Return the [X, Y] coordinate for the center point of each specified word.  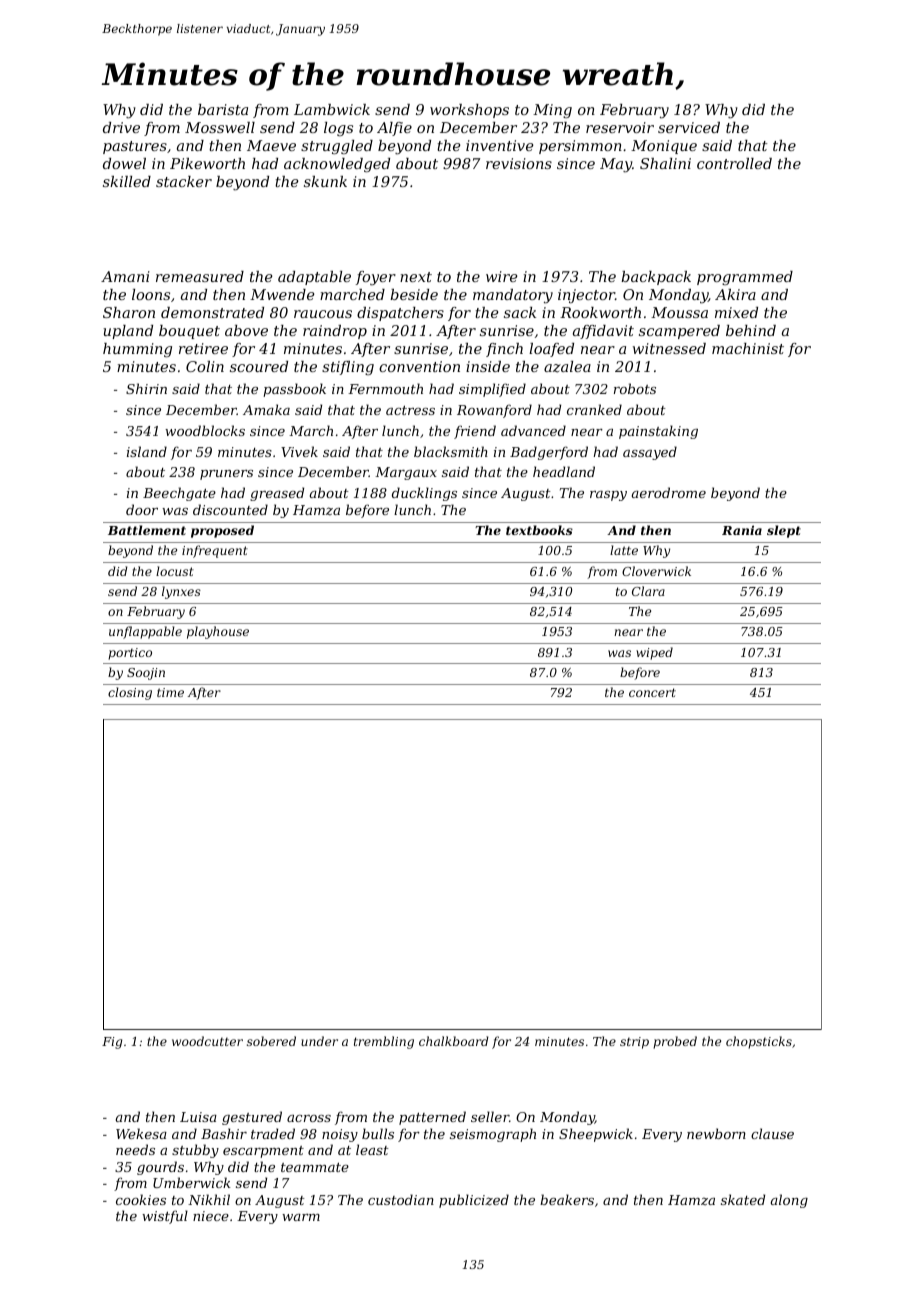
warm [301, 1217]
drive [121, 127]
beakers [567, 1199]
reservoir [620, 127]
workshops [469, 111]
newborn [716, 1133]
